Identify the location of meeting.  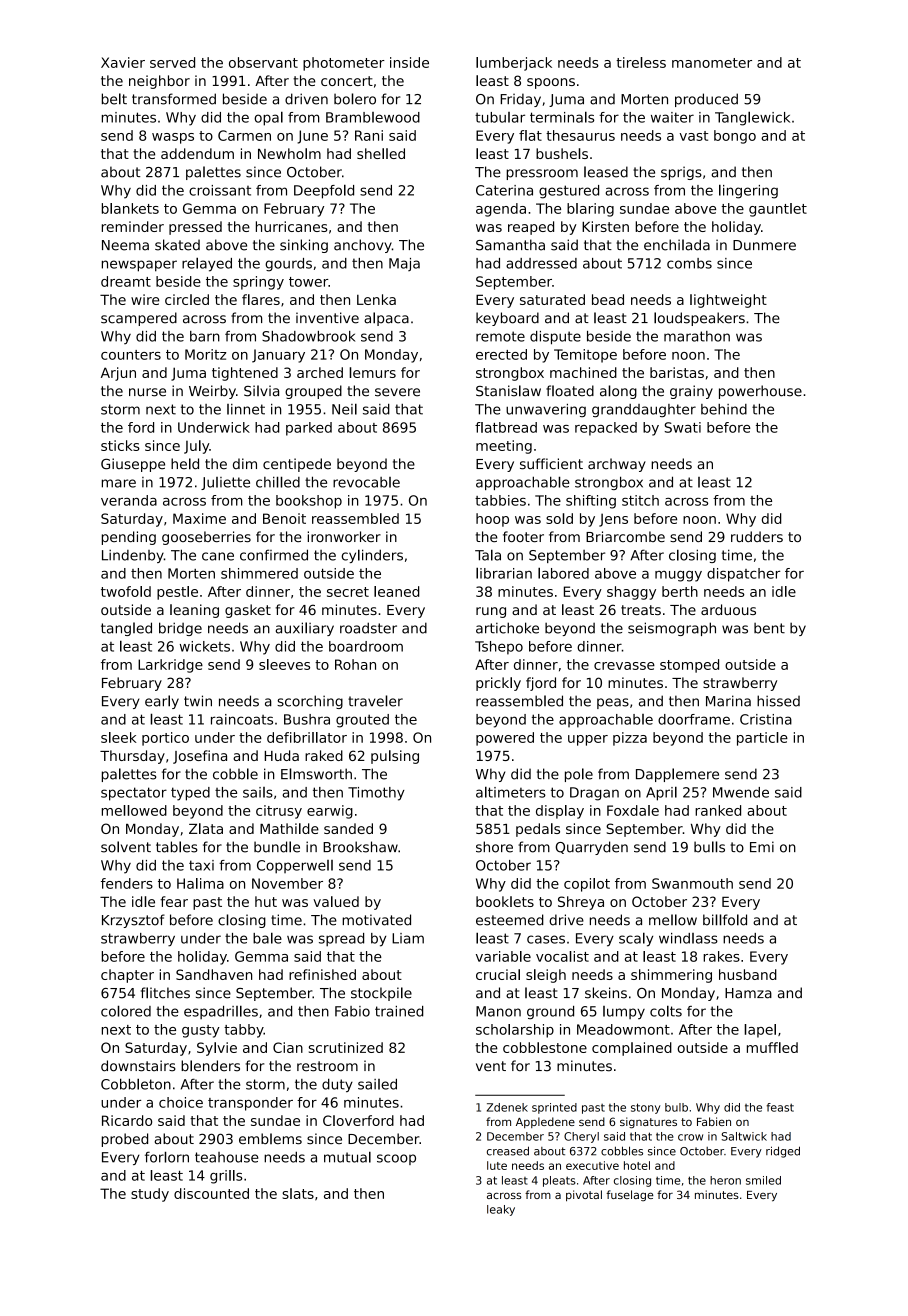
(504, 447).
